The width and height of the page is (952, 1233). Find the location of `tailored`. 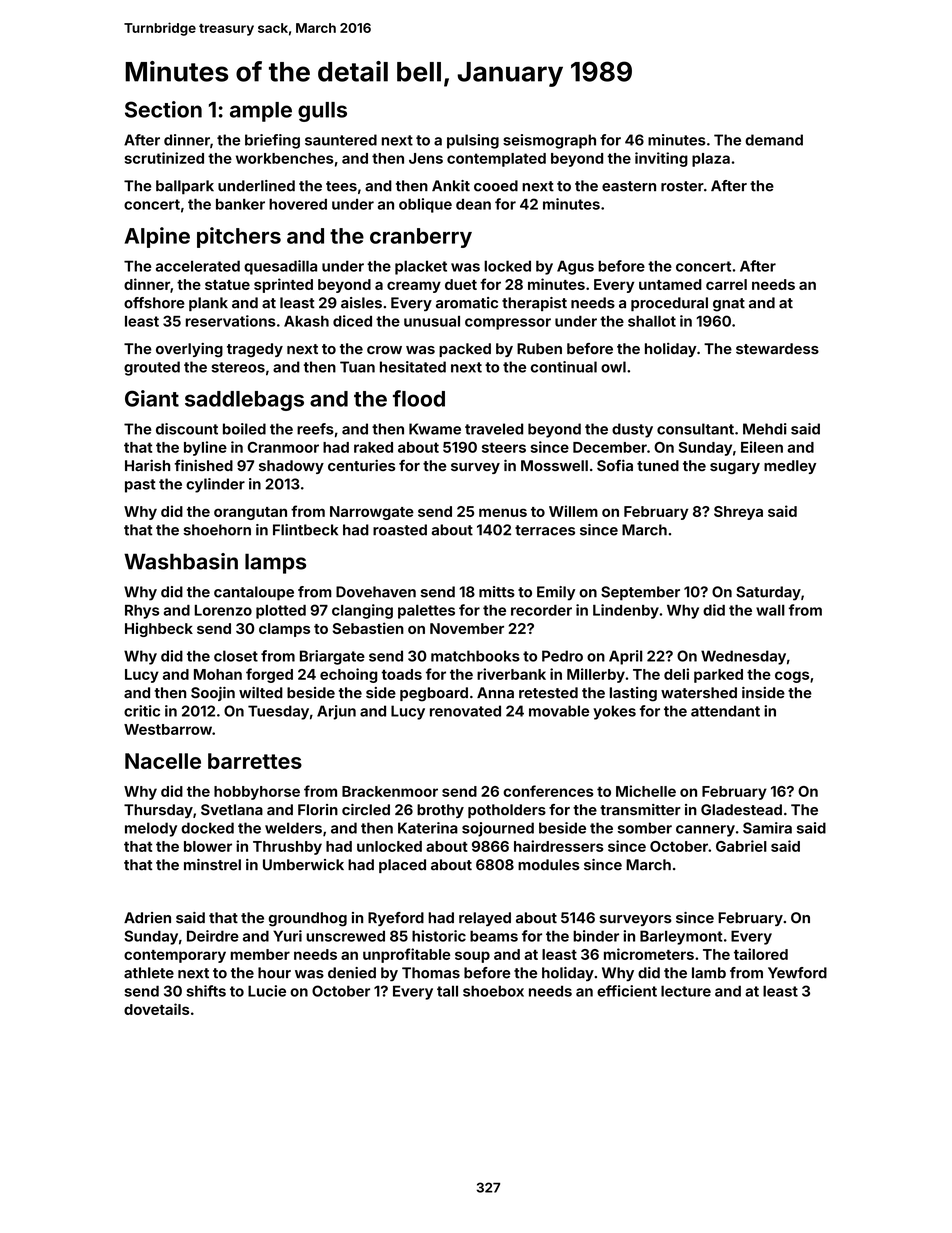

tailored is located at coordinates (761, 954).
